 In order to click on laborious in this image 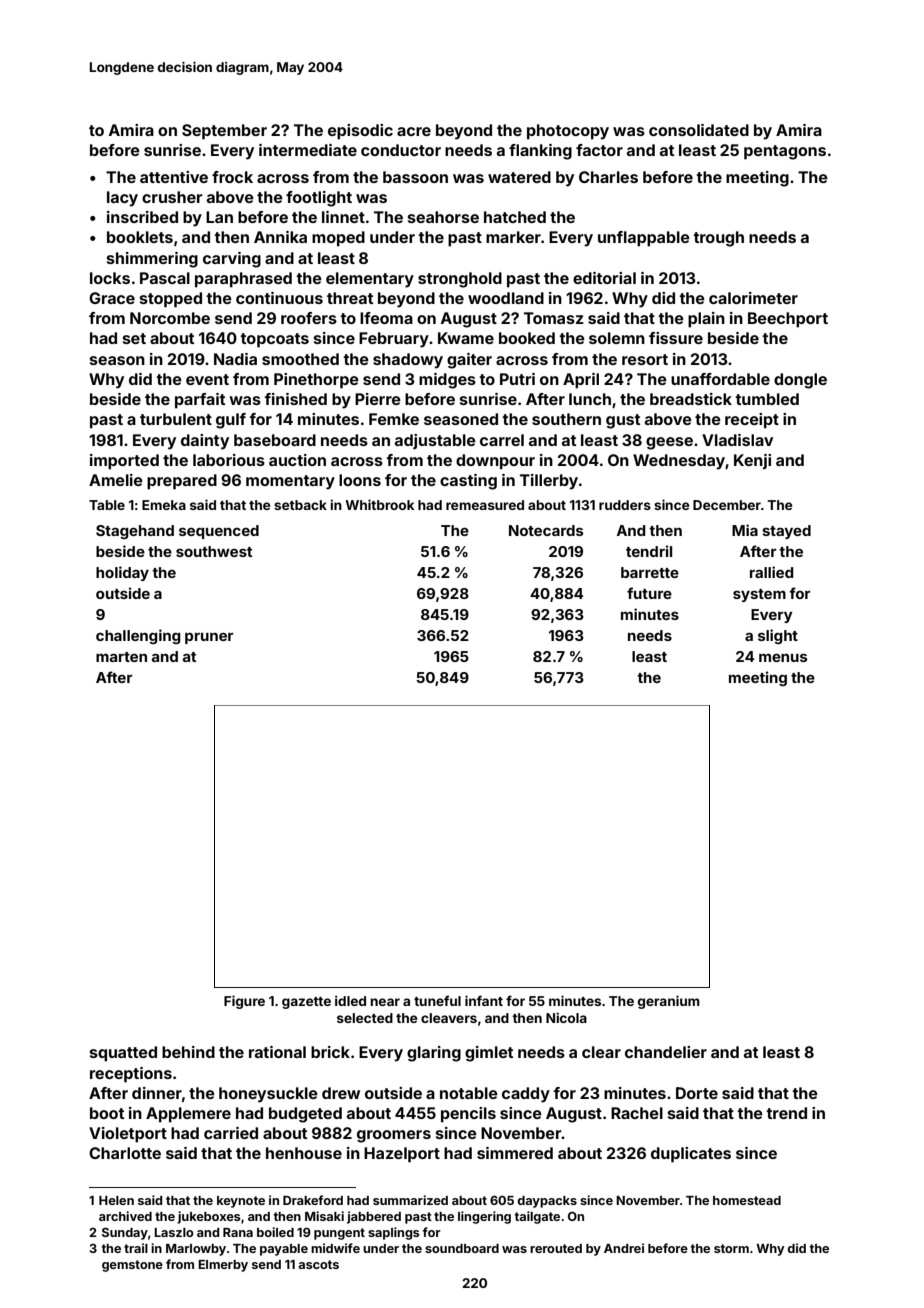, I will do `click(229, 460)`.
